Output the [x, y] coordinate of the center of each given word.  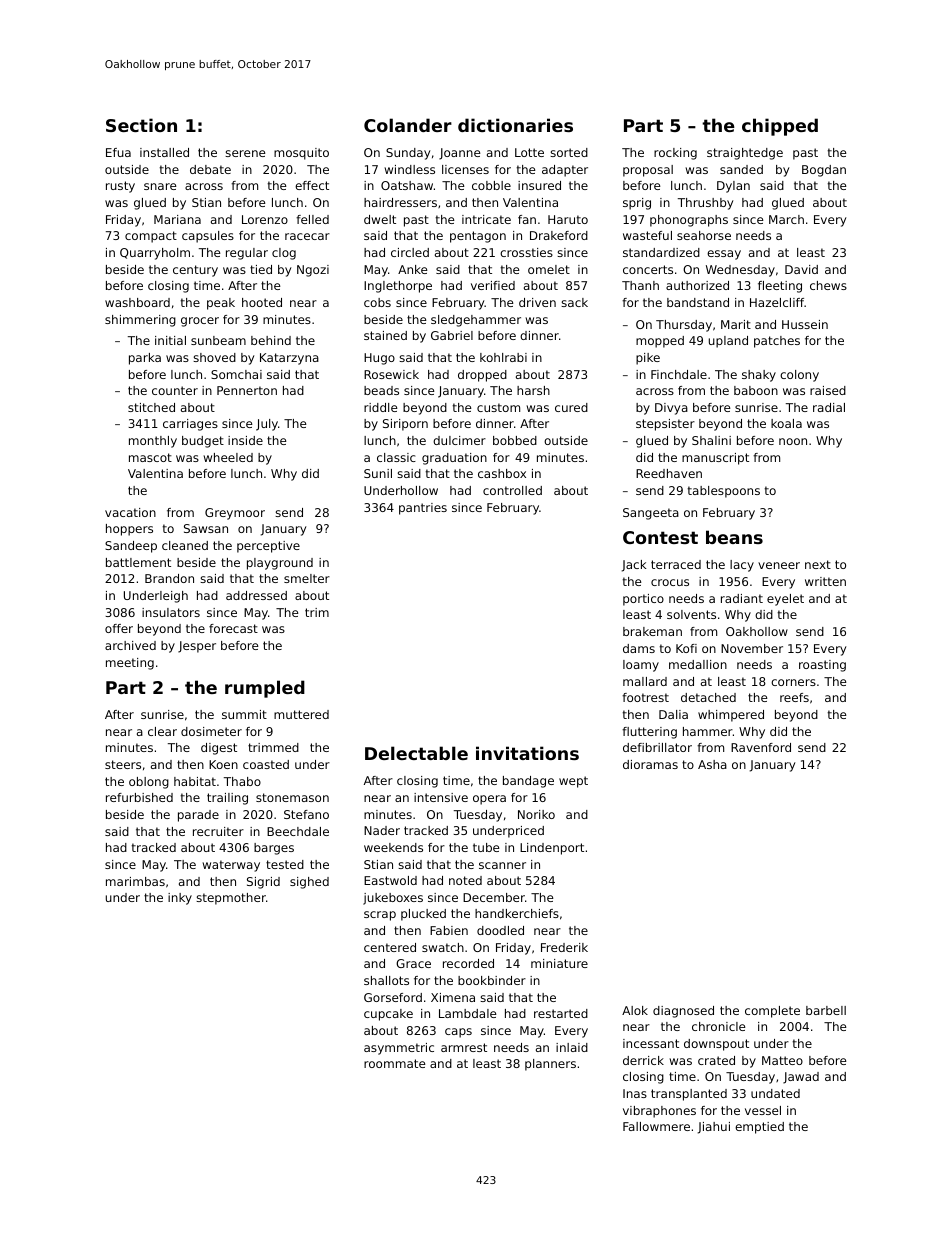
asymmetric [399, 1049]
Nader [382, 830]
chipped [780, 127]
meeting [130, 664]
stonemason [292, 797]
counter [175, 390]
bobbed [515, 440]
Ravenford [761, 747]
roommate [395, 1063]
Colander [408, 125]
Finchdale [679, 374]
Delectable [416, 753]
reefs [794, 697]
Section [141, 125]
